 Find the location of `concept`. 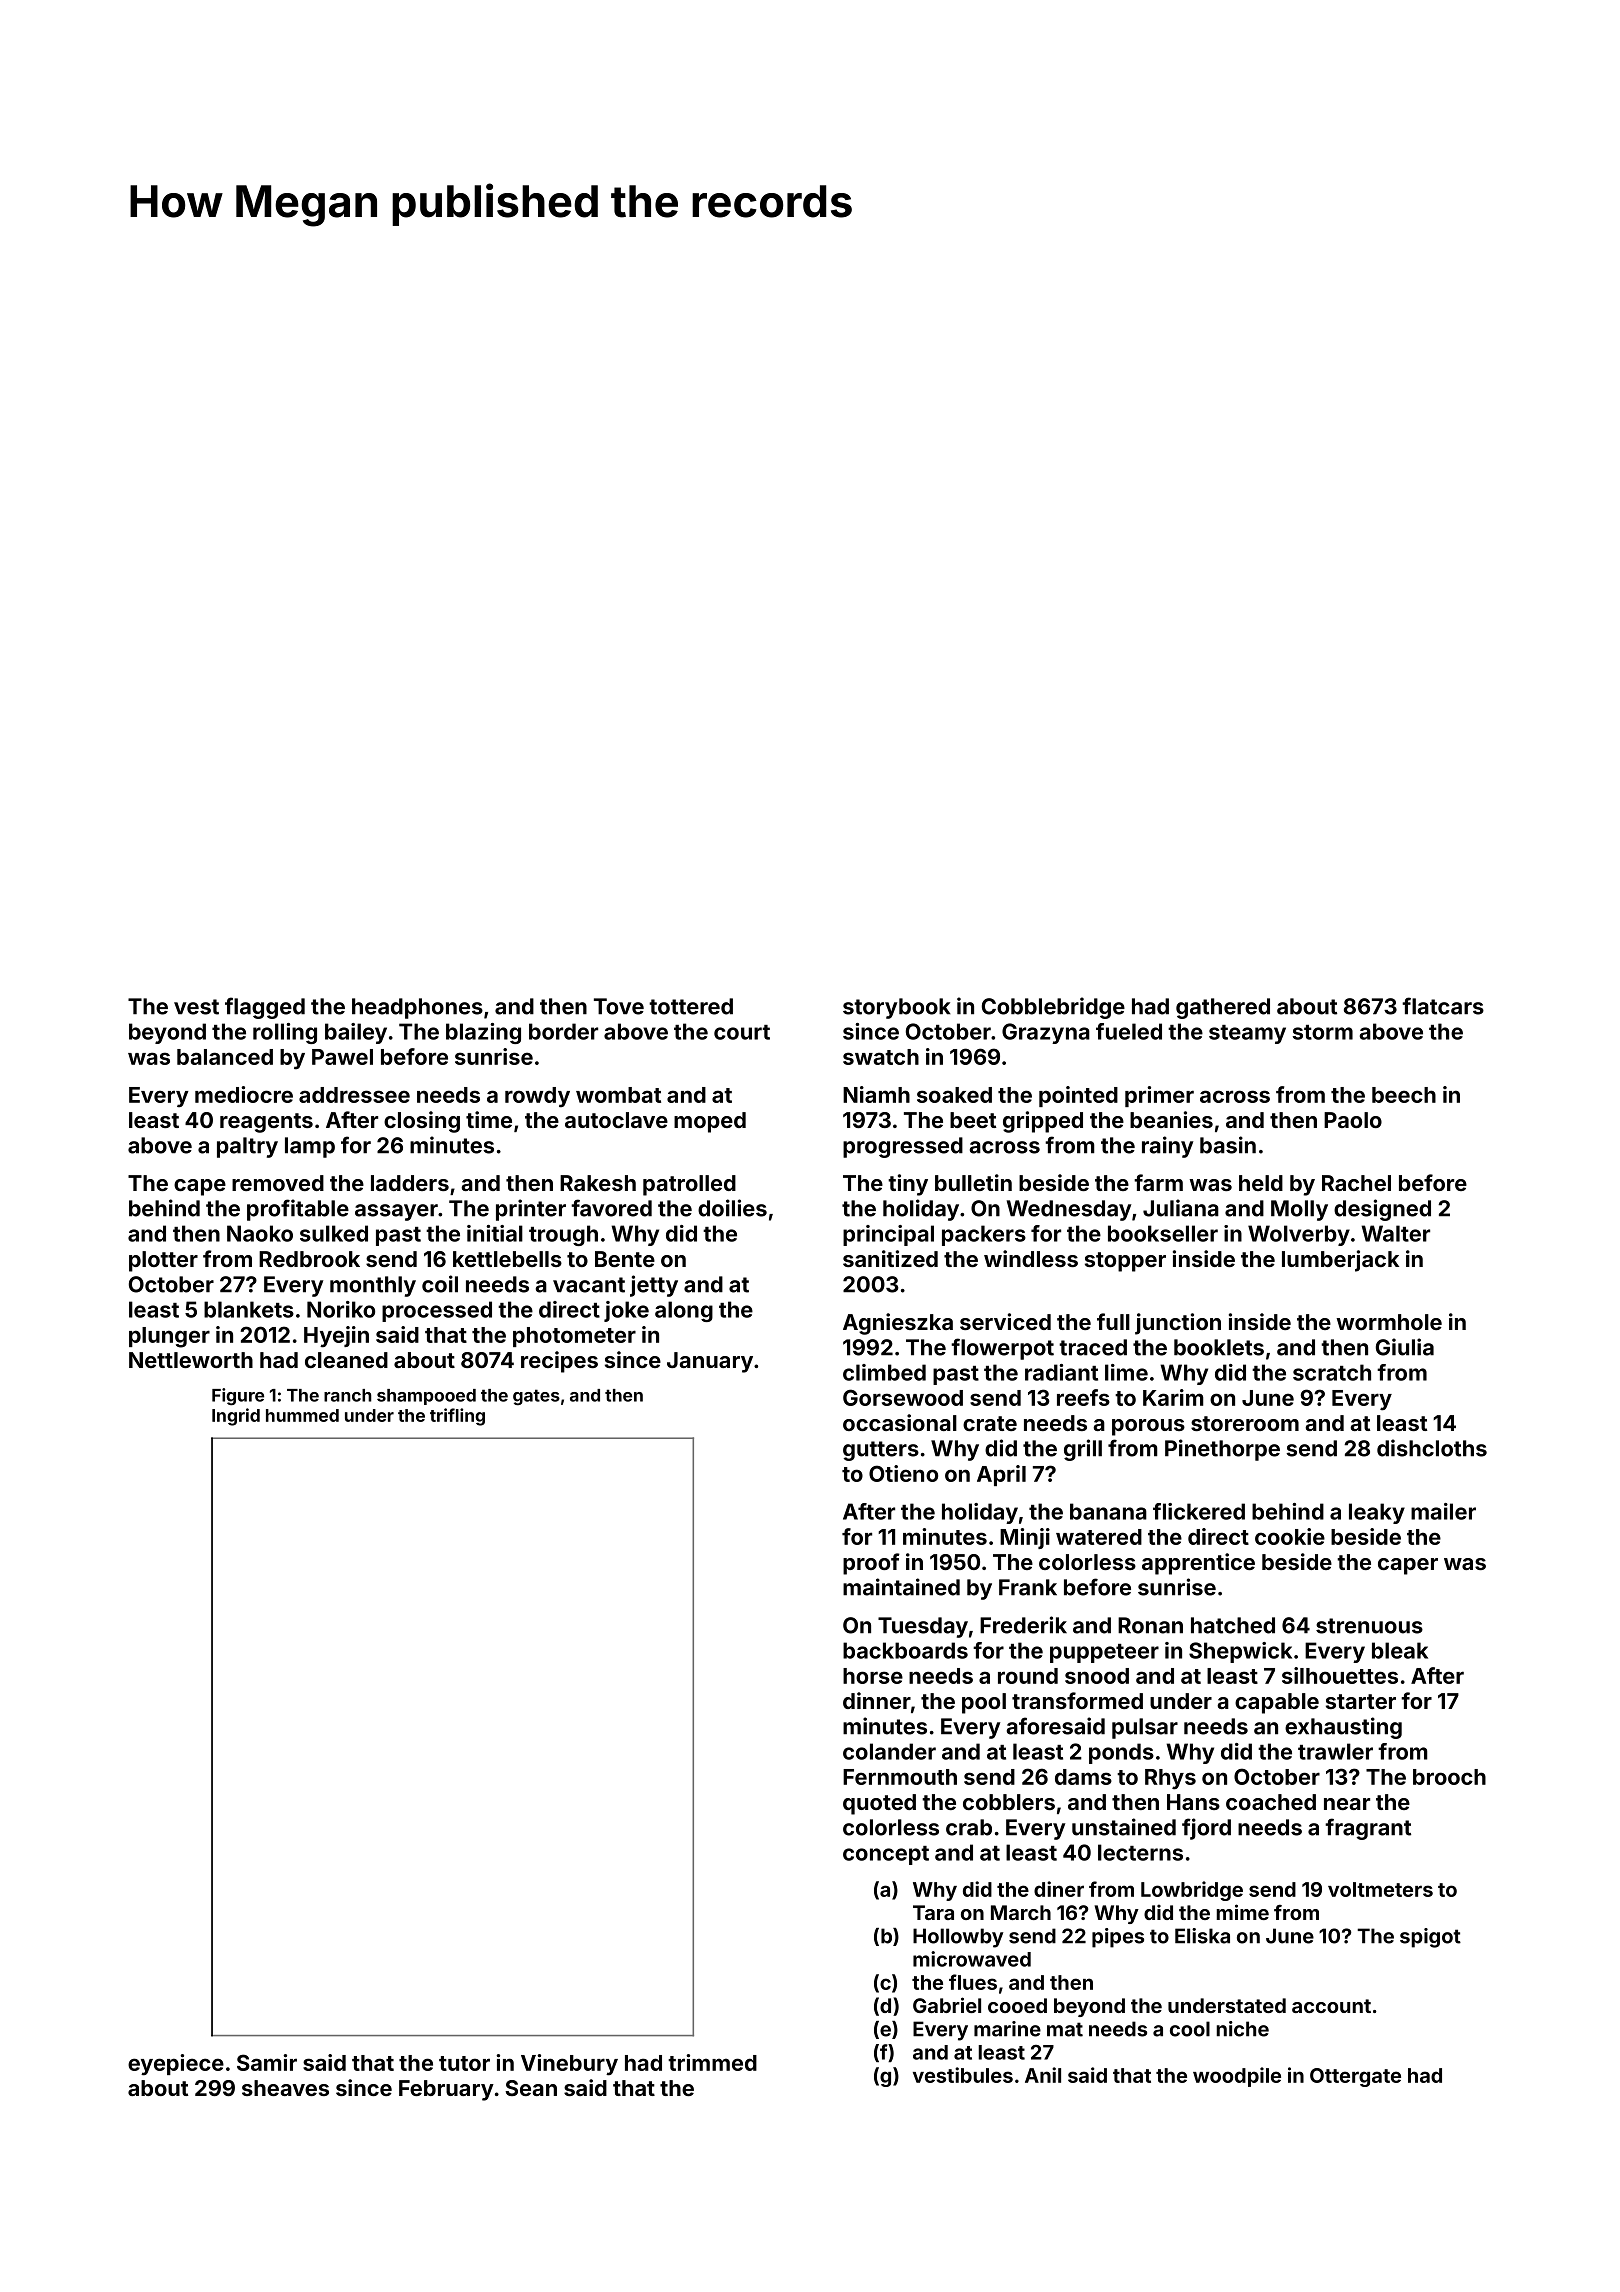

concept is located at coordinates (886, 1855).
